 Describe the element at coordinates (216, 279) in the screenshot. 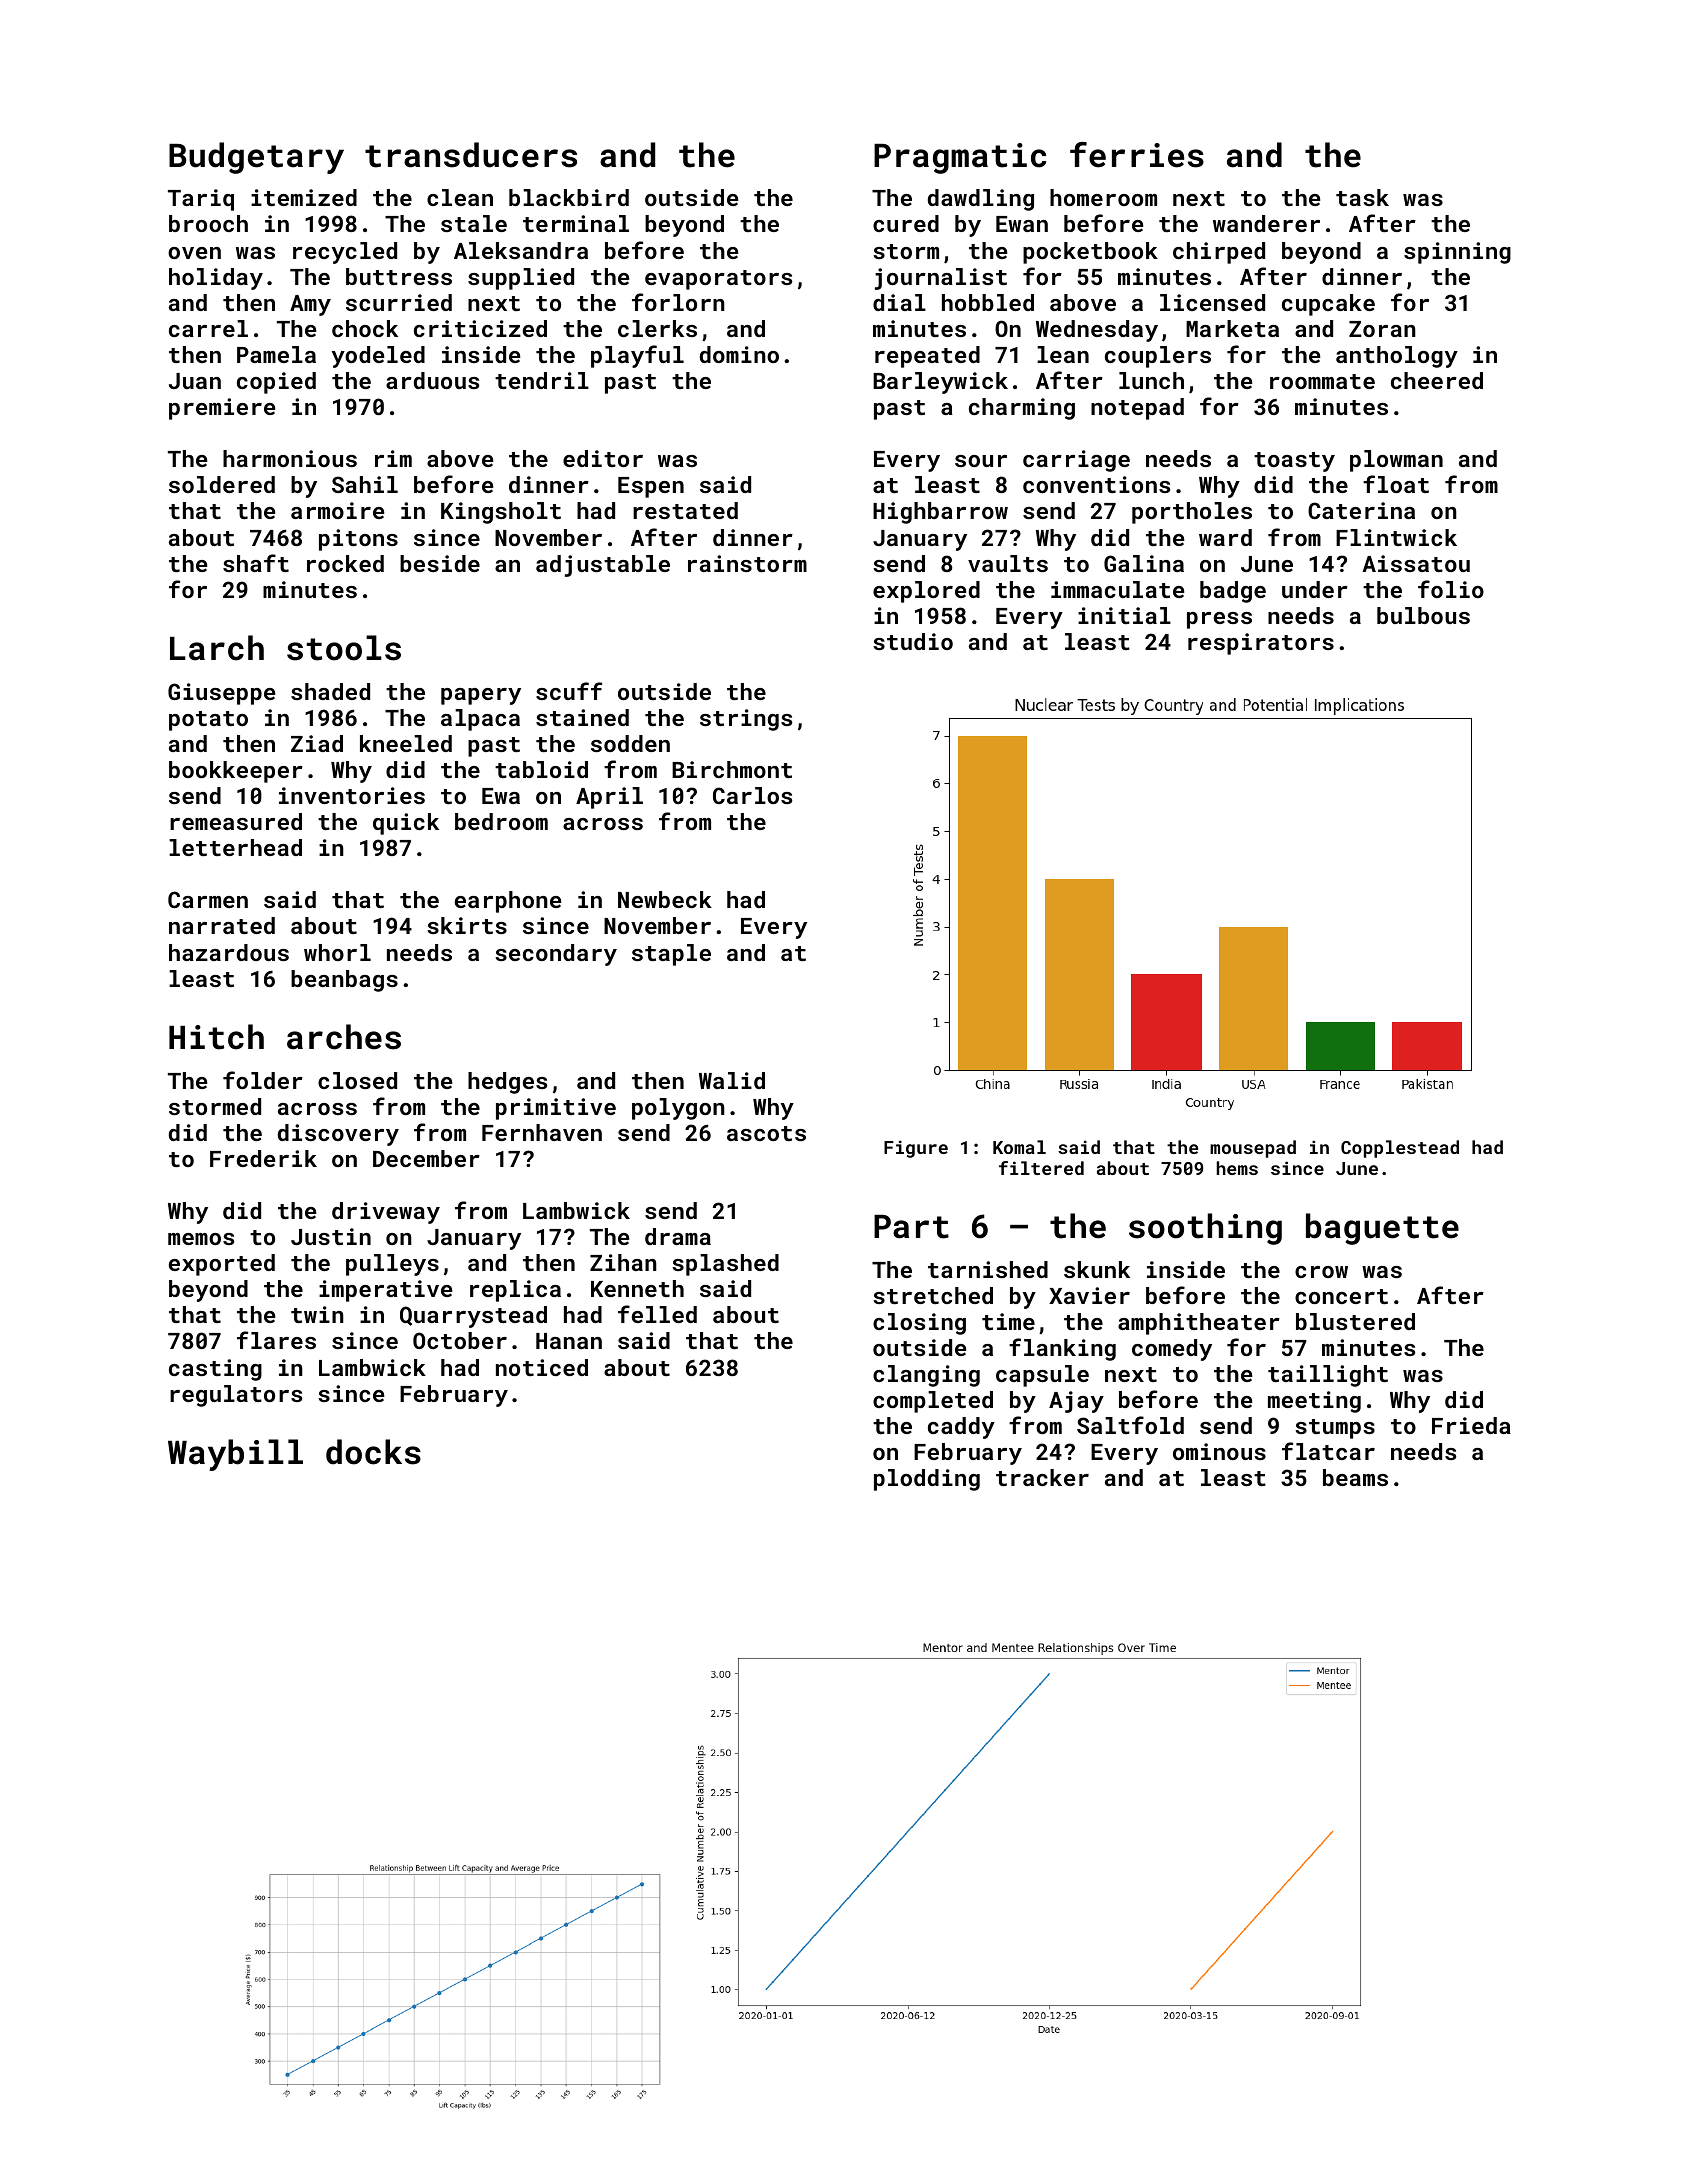

I see `holiday` at that location.
